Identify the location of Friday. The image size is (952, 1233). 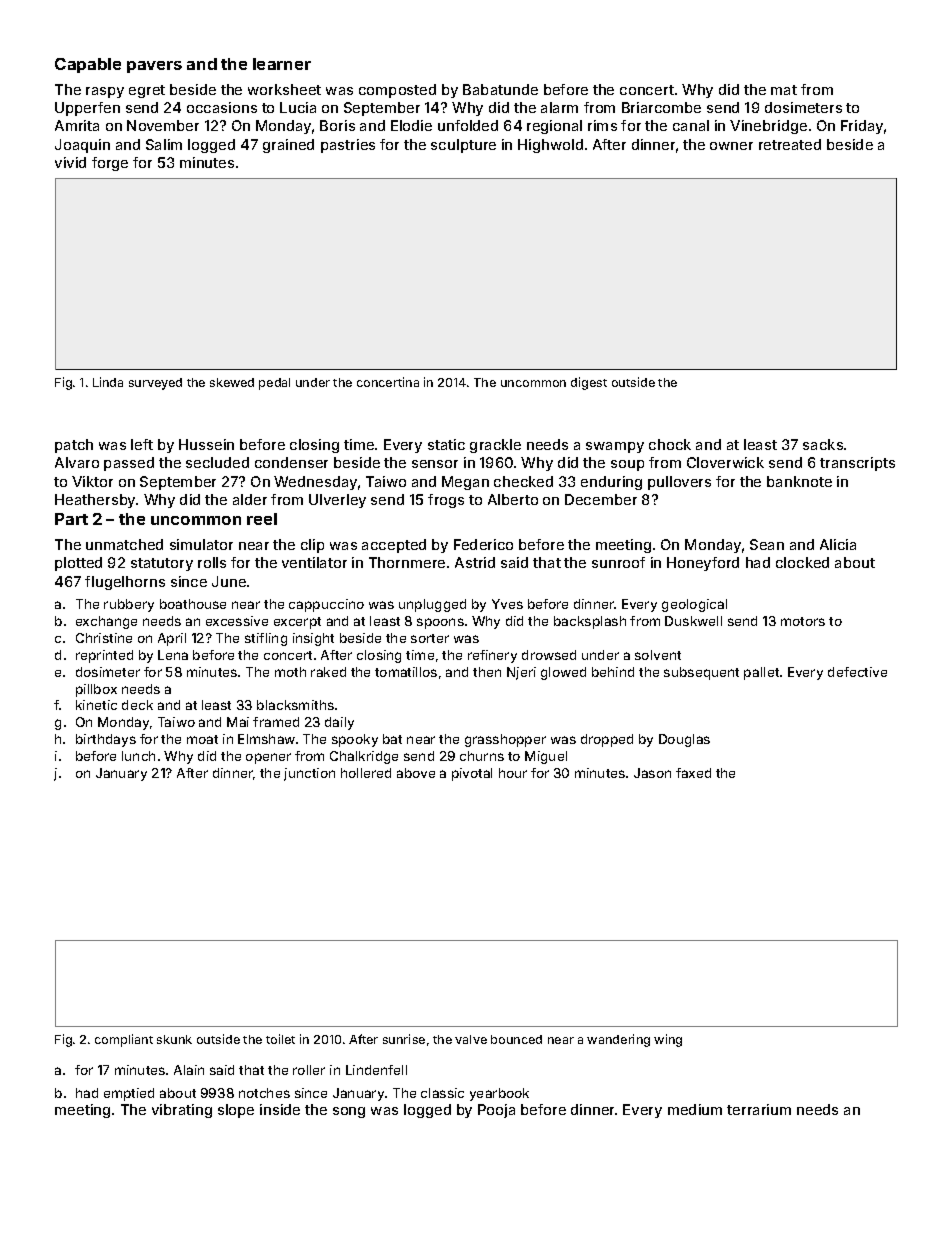
(862, 127).
